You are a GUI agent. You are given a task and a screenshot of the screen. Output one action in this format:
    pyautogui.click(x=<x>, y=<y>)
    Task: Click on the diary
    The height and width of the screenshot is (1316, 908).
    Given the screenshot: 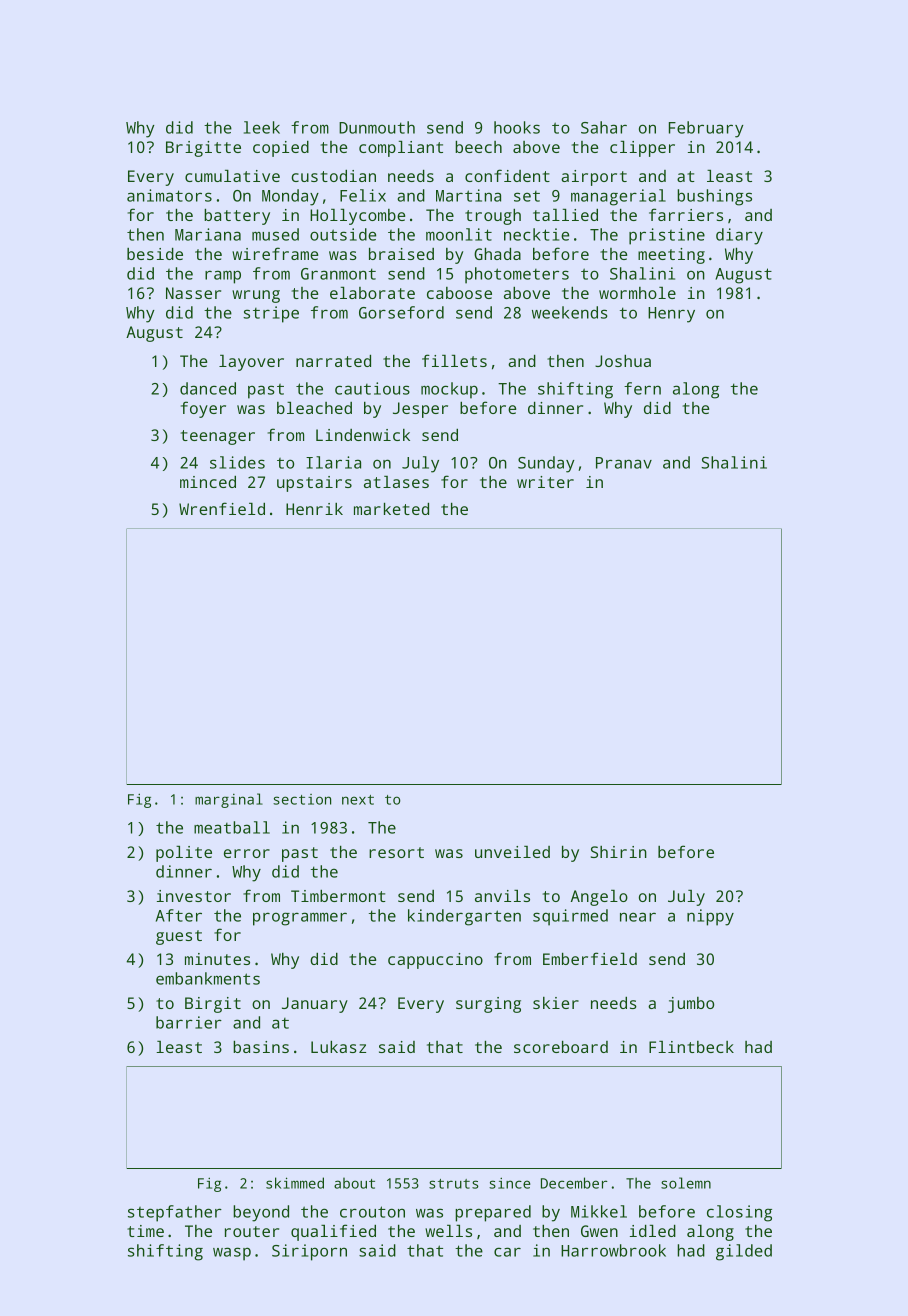 What is the action you would take?
    pyautogui.click(x=739, y=236)
